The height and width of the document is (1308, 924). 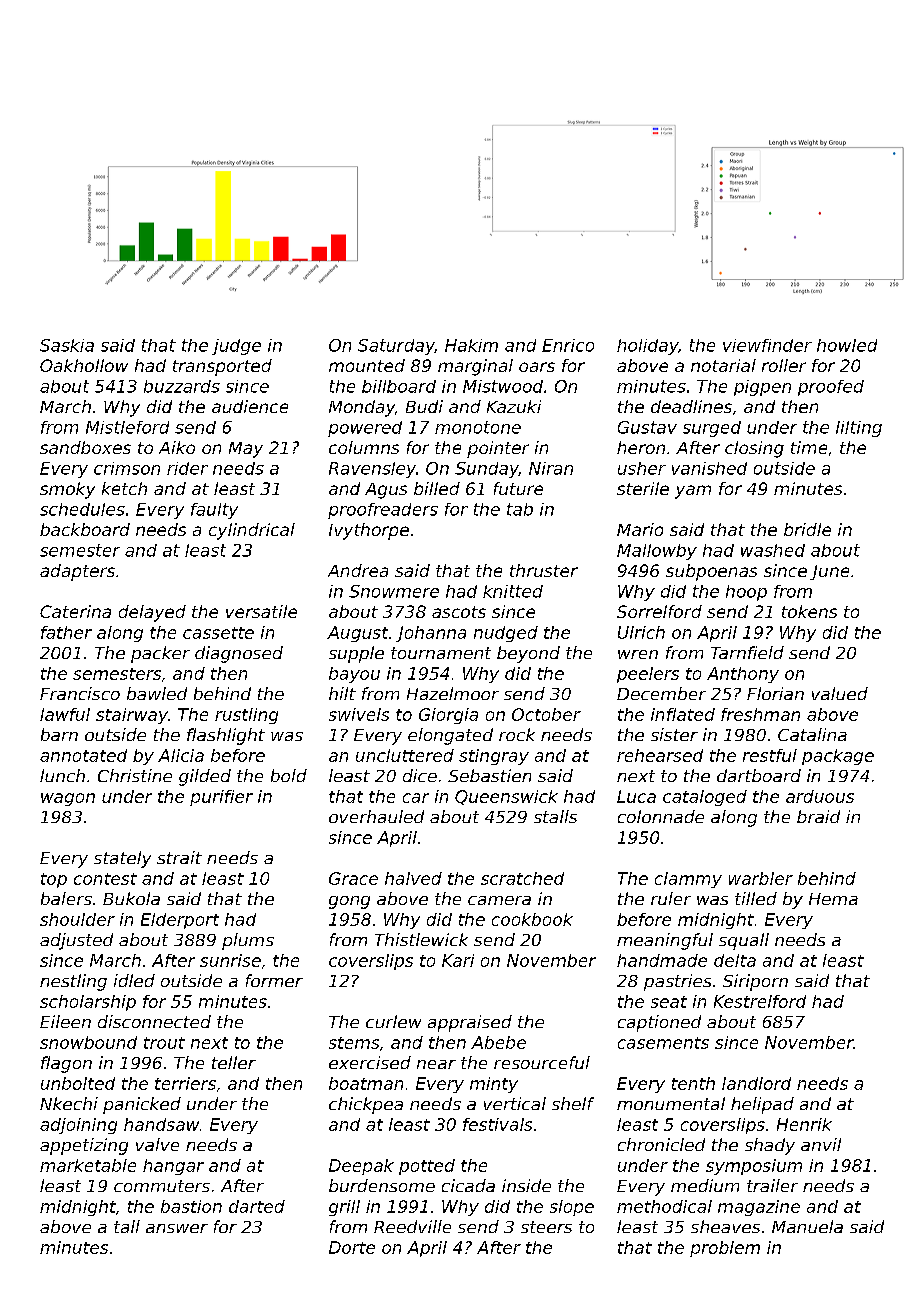 What do you see at coordinates (725, 1249) in the document?
I see `problem` at bounding box center [725, 1249].
